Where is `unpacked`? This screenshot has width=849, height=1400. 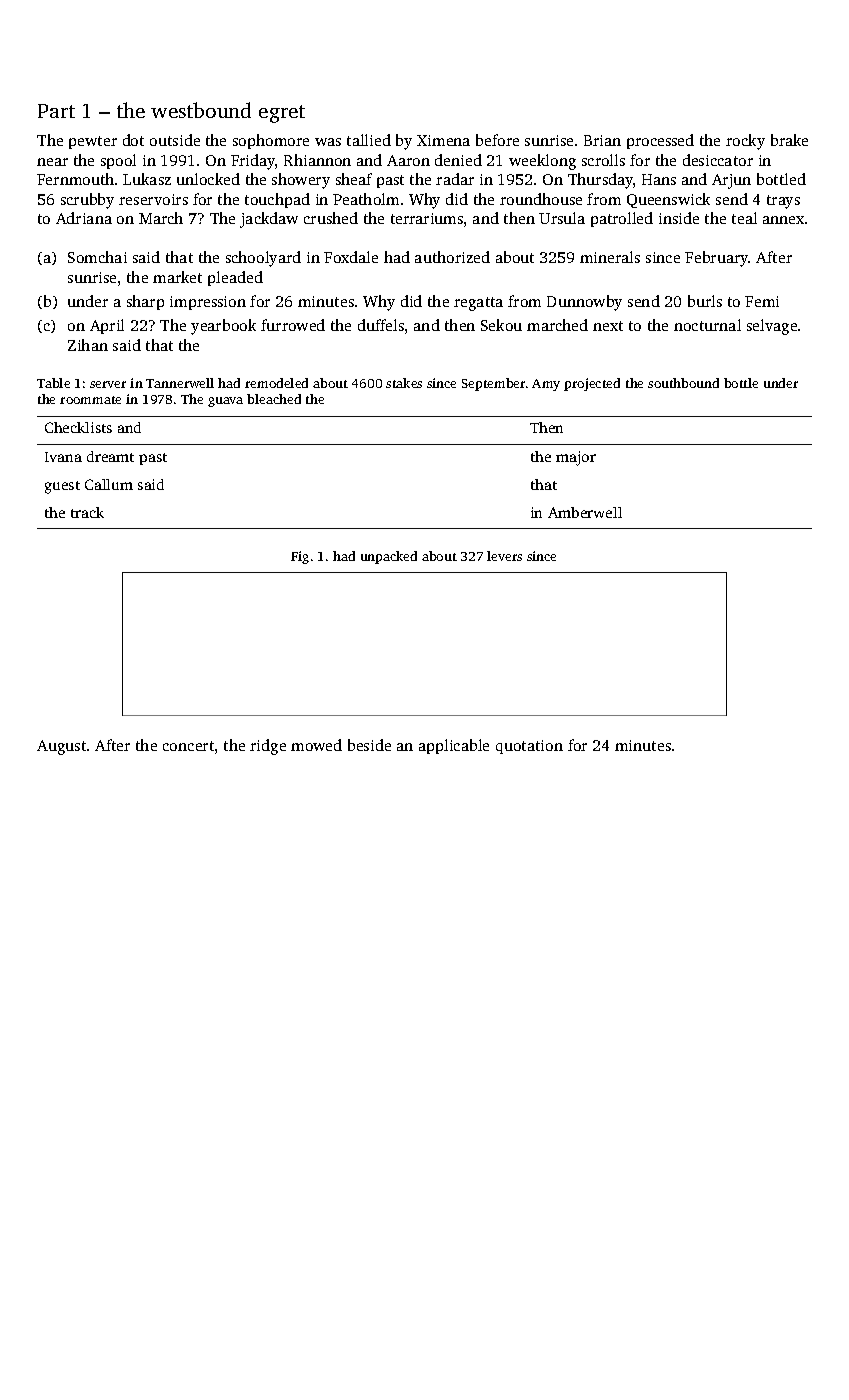 unpacked is located at coordinates (389, 557).
